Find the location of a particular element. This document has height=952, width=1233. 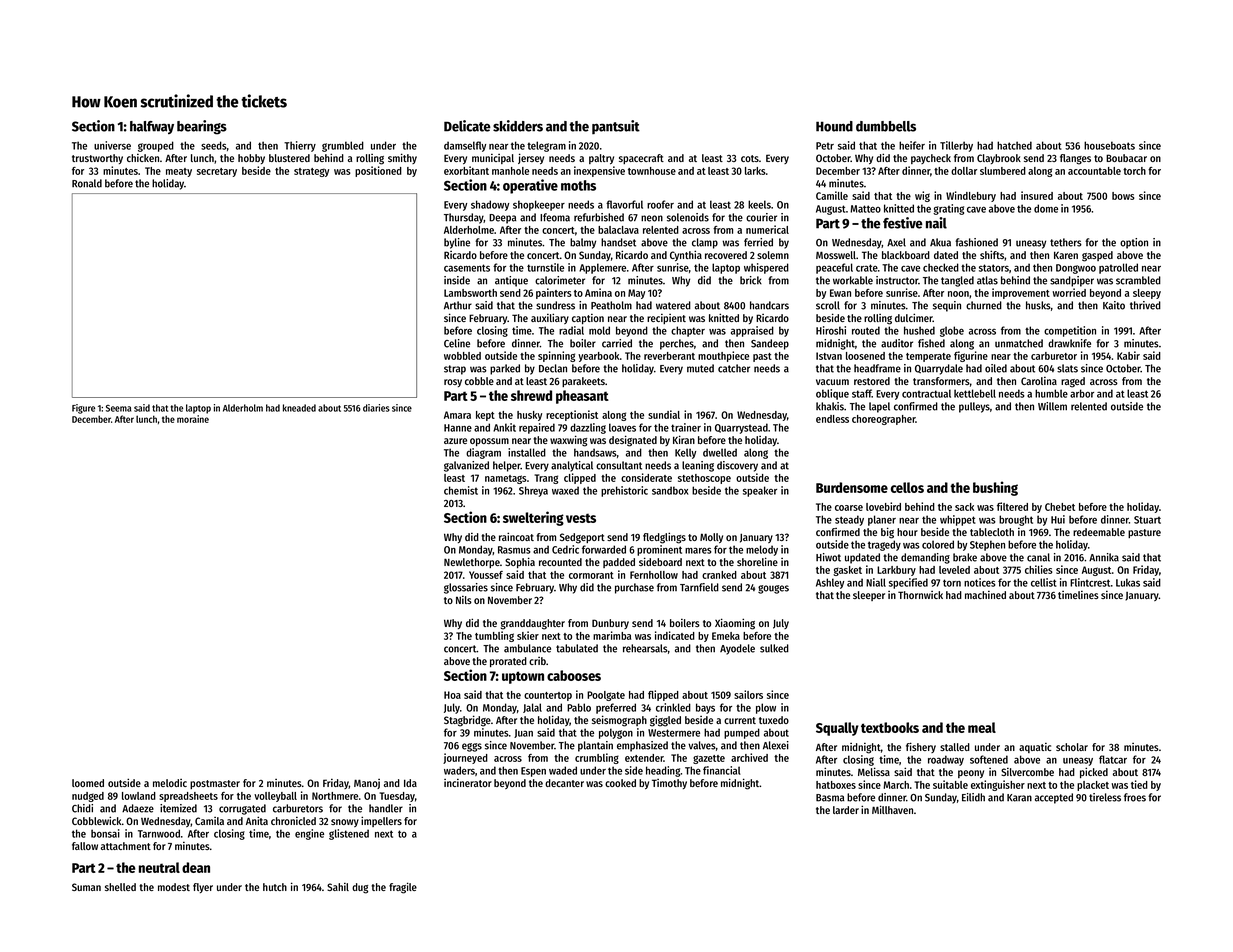

stethoscope is located at coordinates (704, 479).
